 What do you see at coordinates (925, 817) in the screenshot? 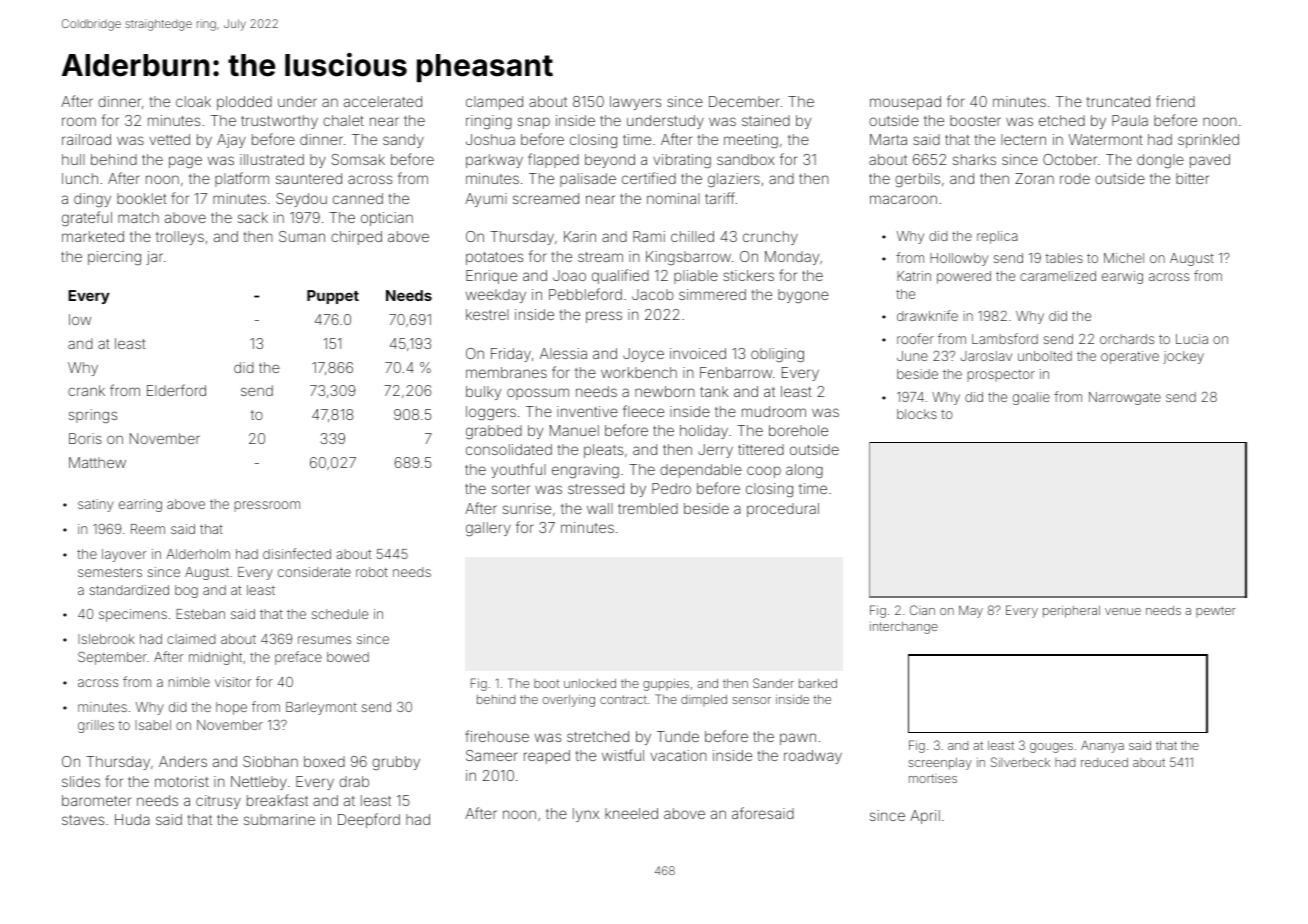
I see `April` at bounding box center [925, 817].
